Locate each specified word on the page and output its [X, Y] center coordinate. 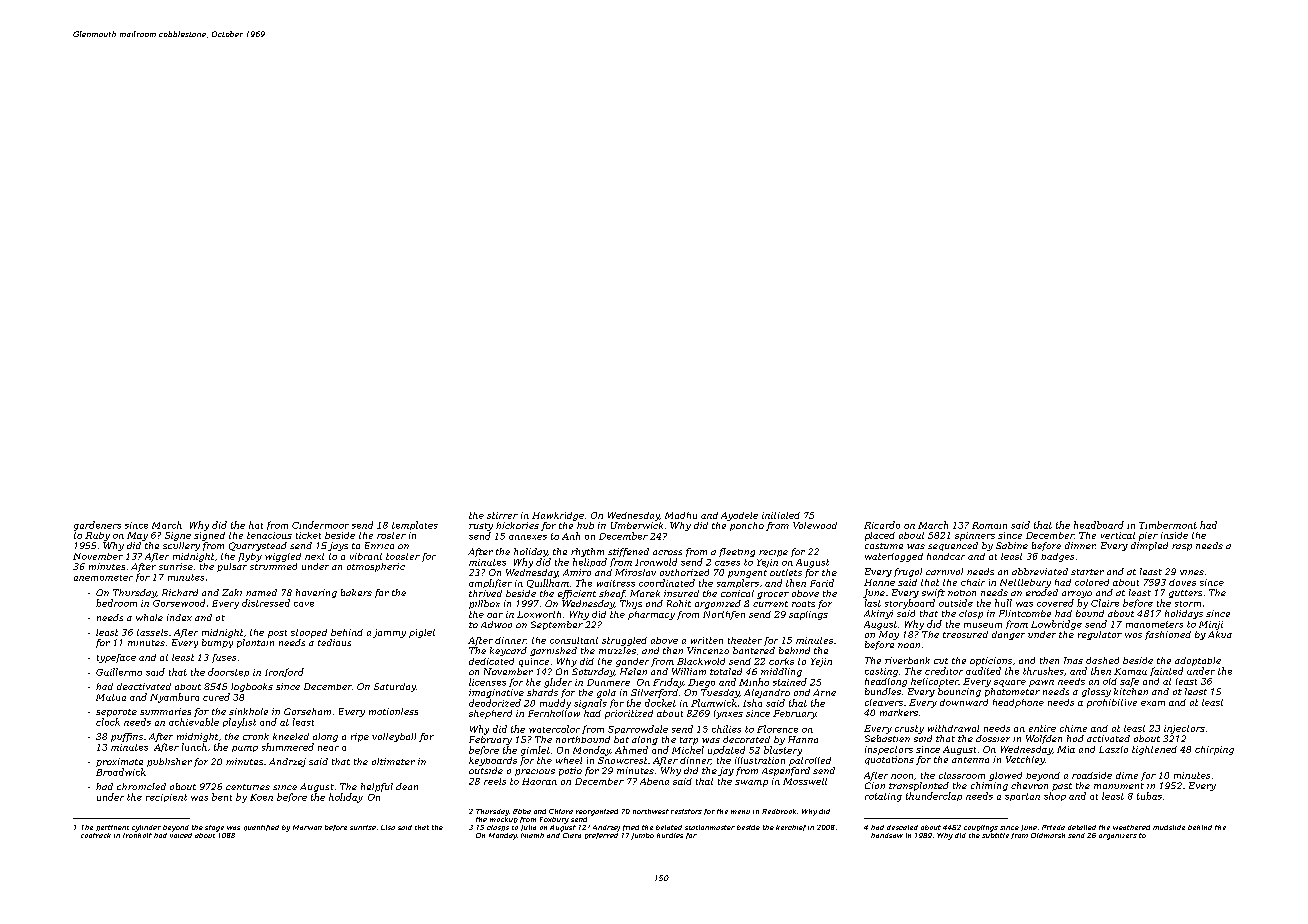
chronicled [141, 786]
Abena [654, 781]
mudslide [1169, 827]
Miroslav [635, 572]
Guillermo [119, 672]
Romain [989, 525]
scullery [181, 546]
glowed [1005, 776]
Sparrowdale [638, 729]
